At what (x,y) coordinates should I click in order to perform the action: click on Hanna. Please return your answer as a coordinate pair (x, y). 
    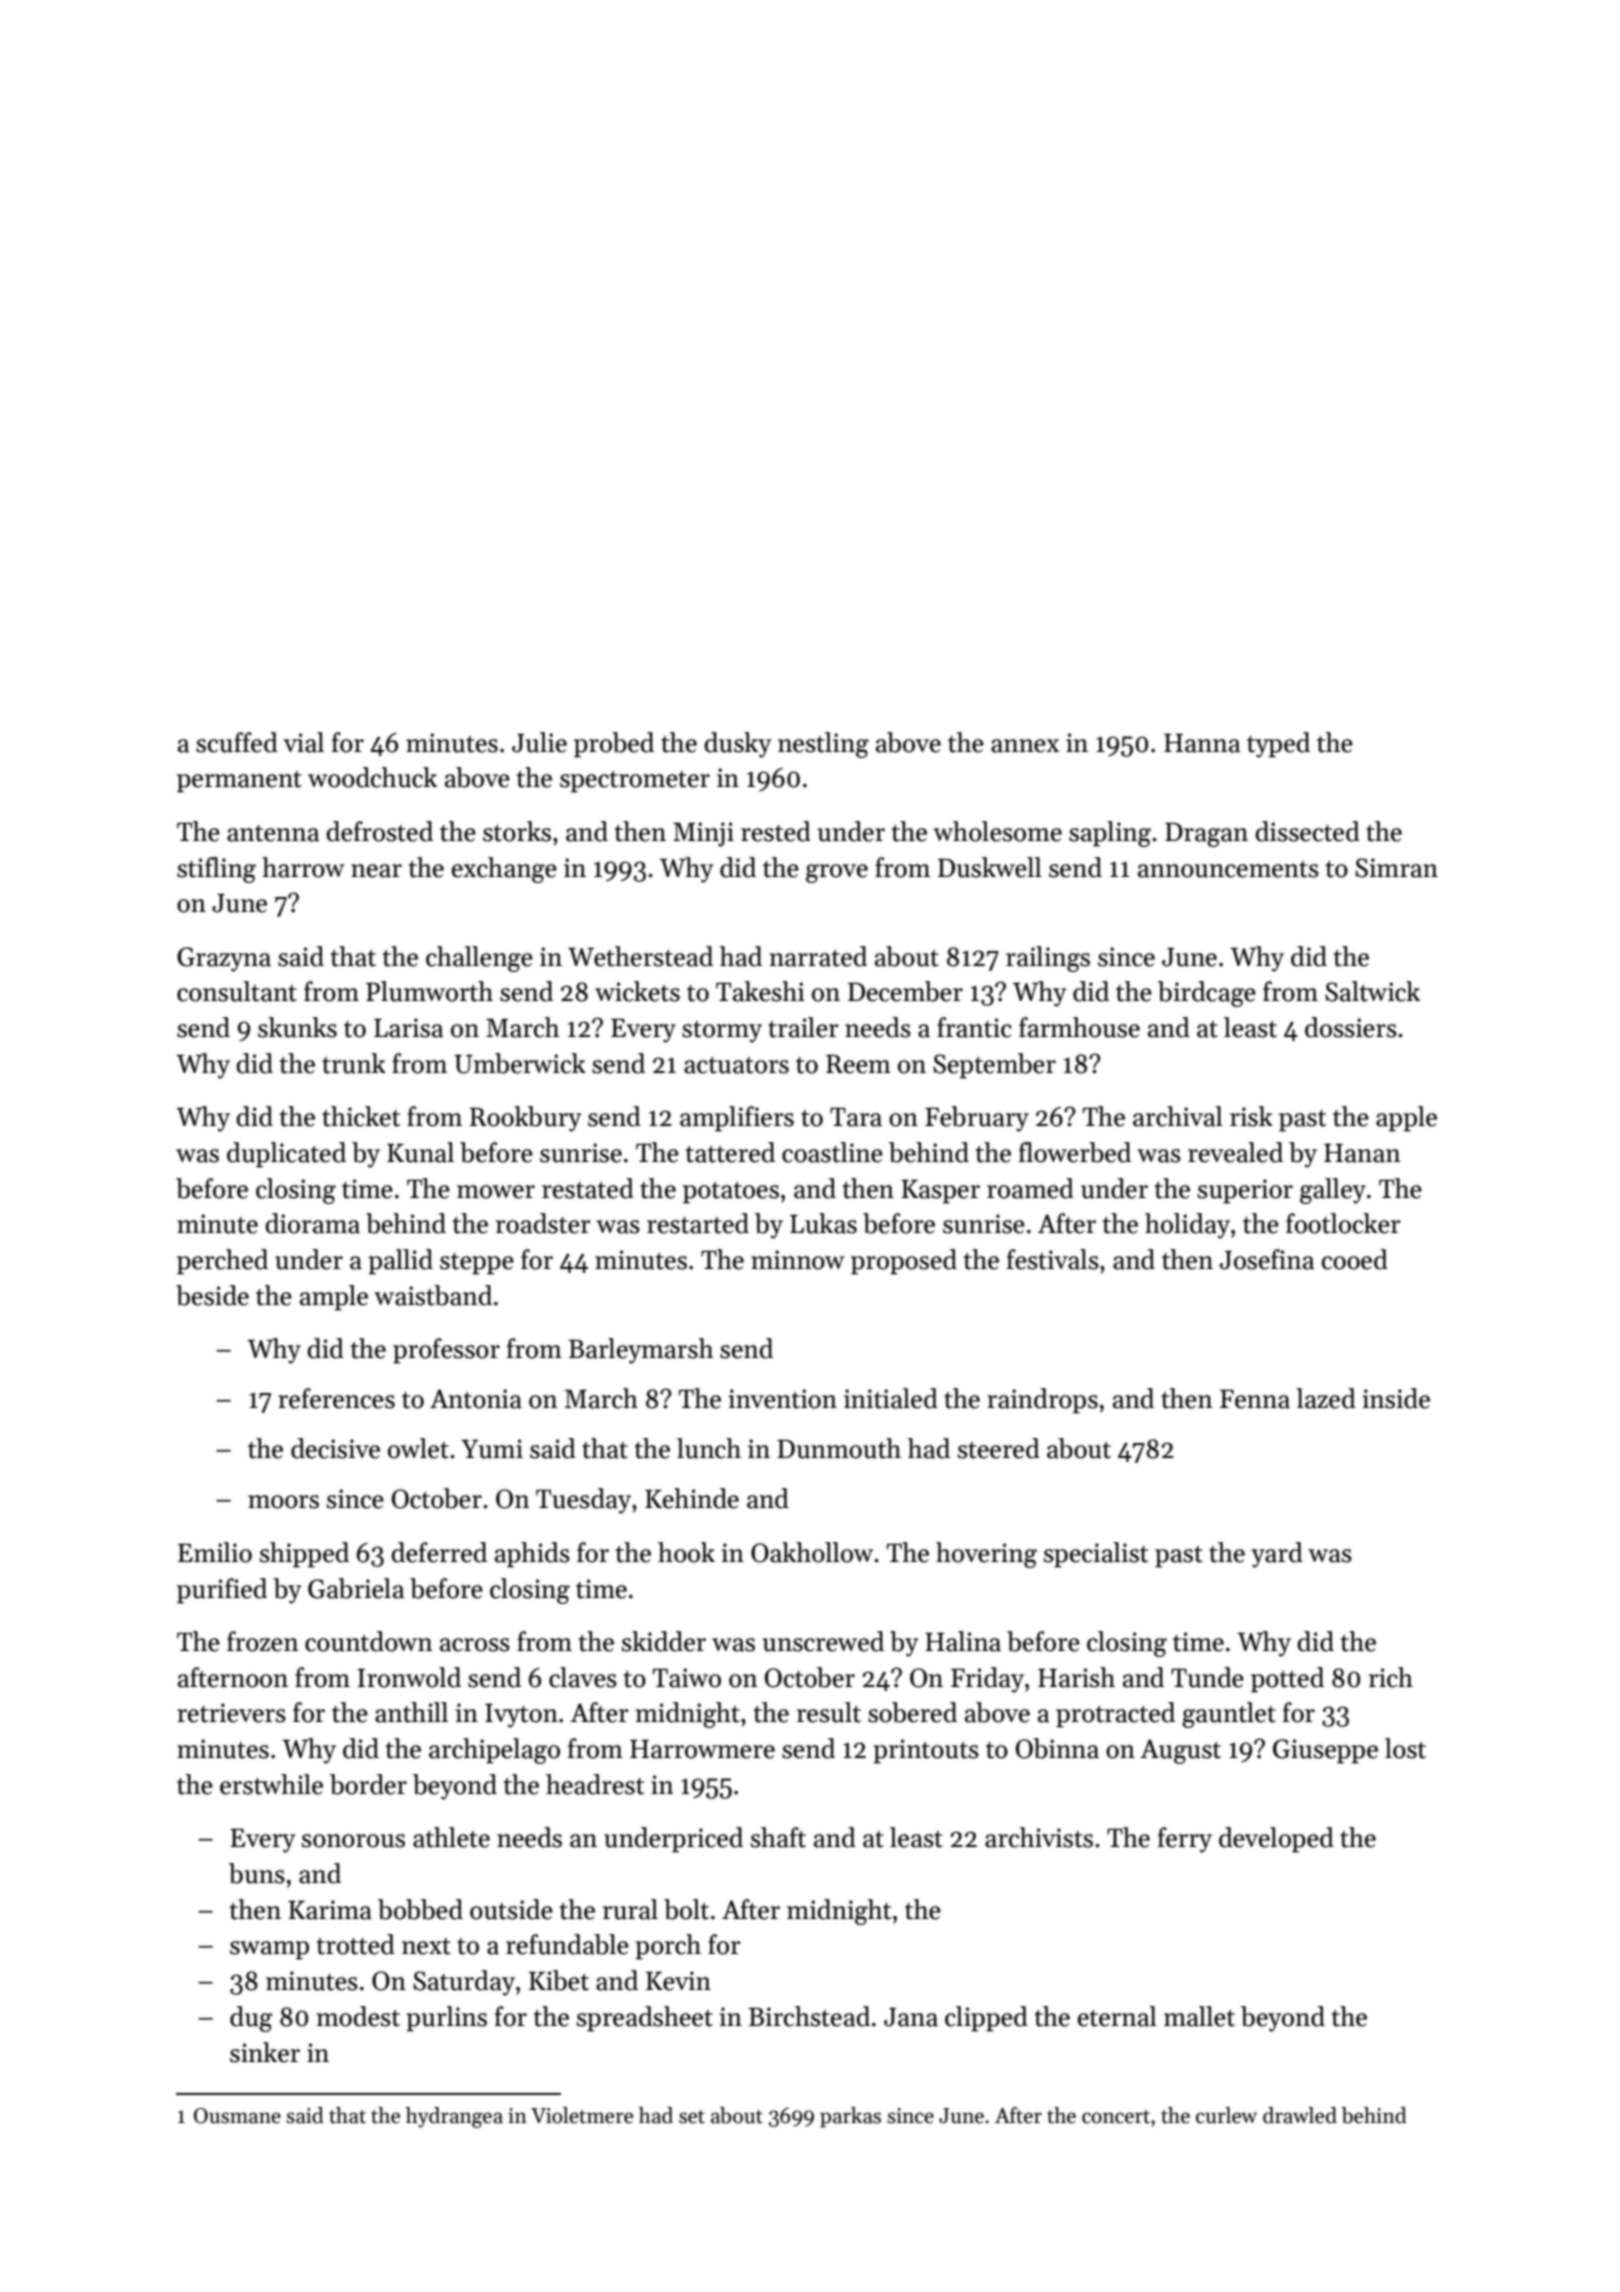
    Looking at the image, I should click on (1202, 743).
